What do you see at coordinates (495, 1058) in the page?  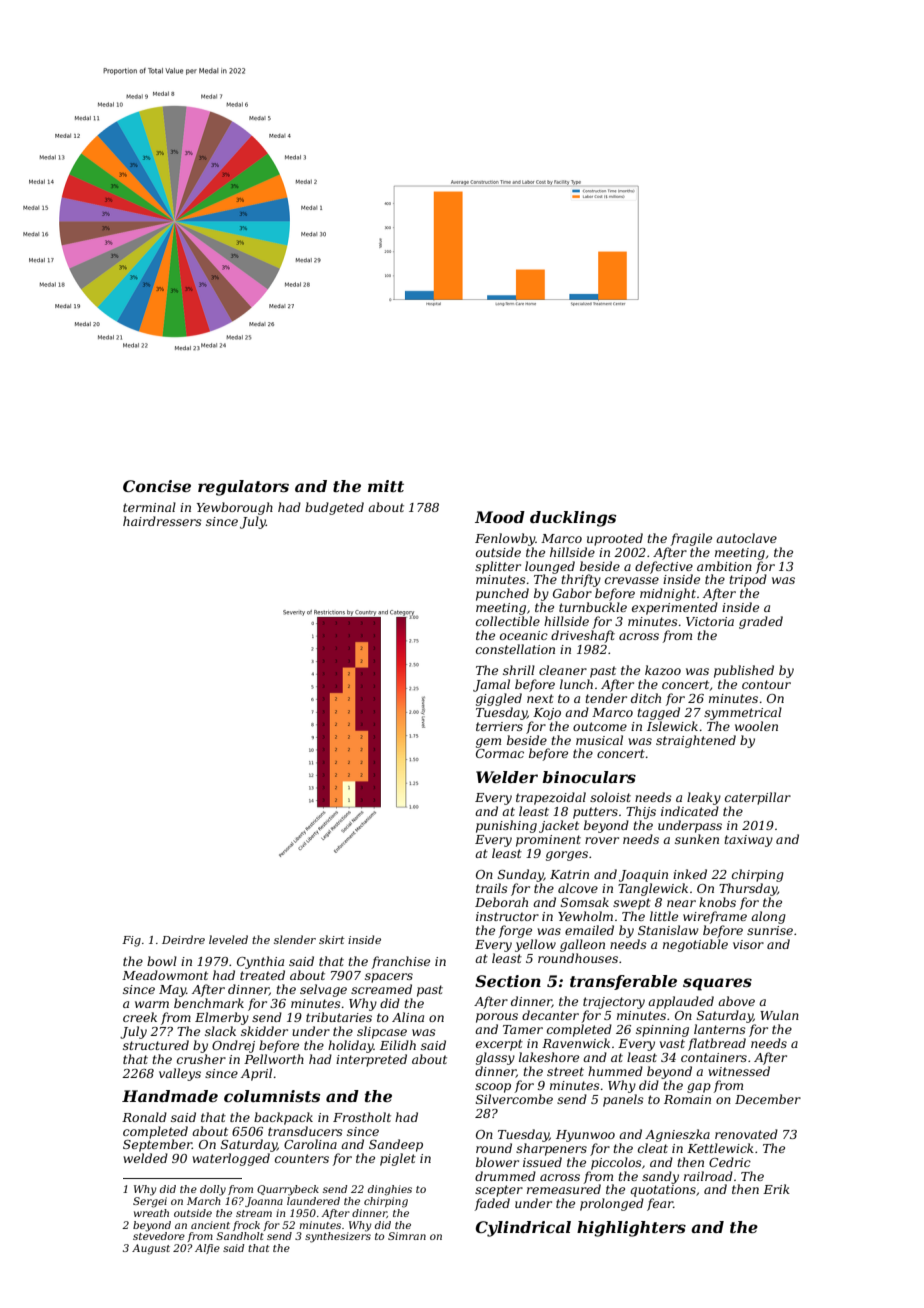 I see `glassy` at bounding box center [495, 1058].
